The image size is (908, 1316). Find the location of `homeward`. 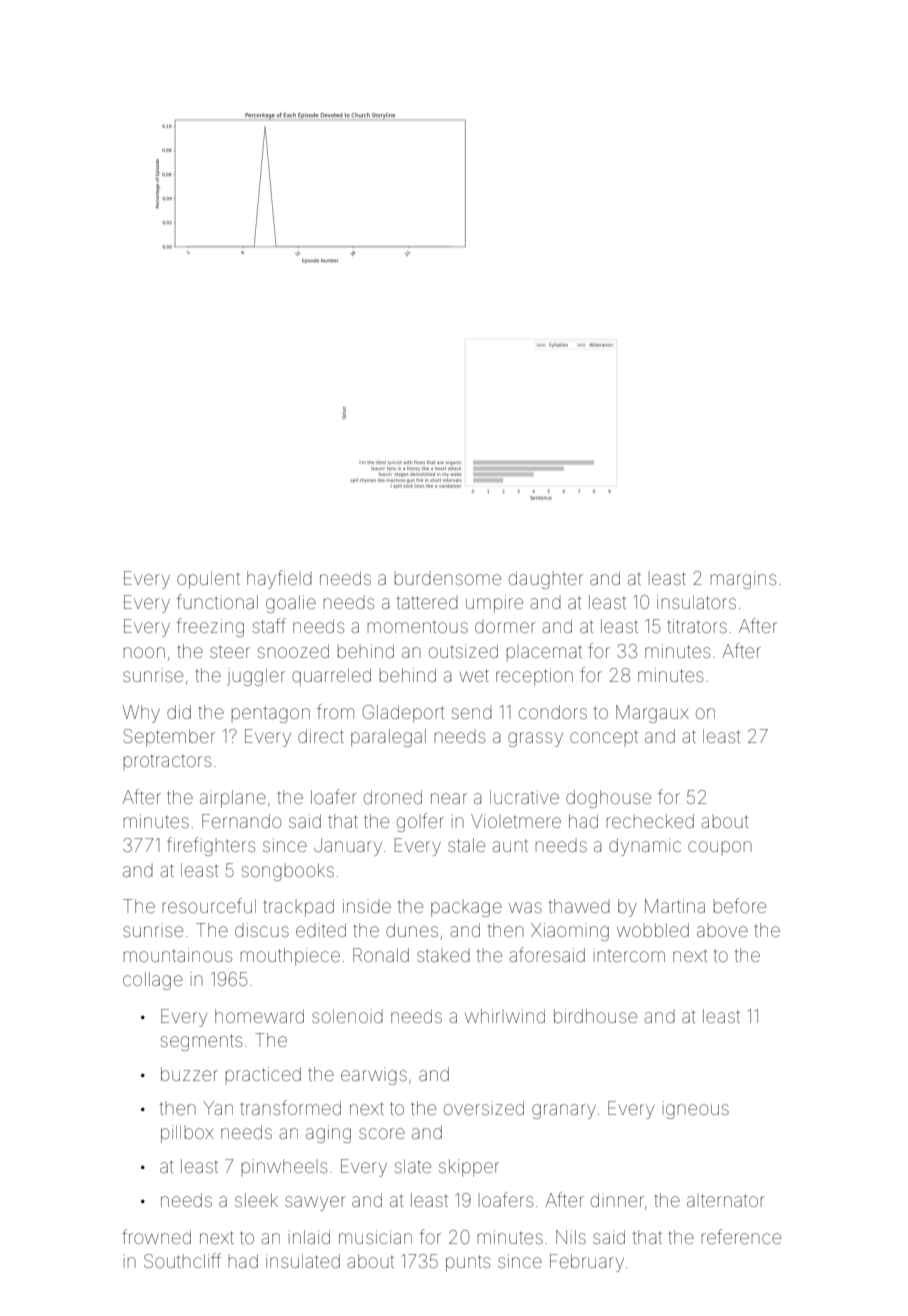

homeward is located at coordinates (259, 1016).
